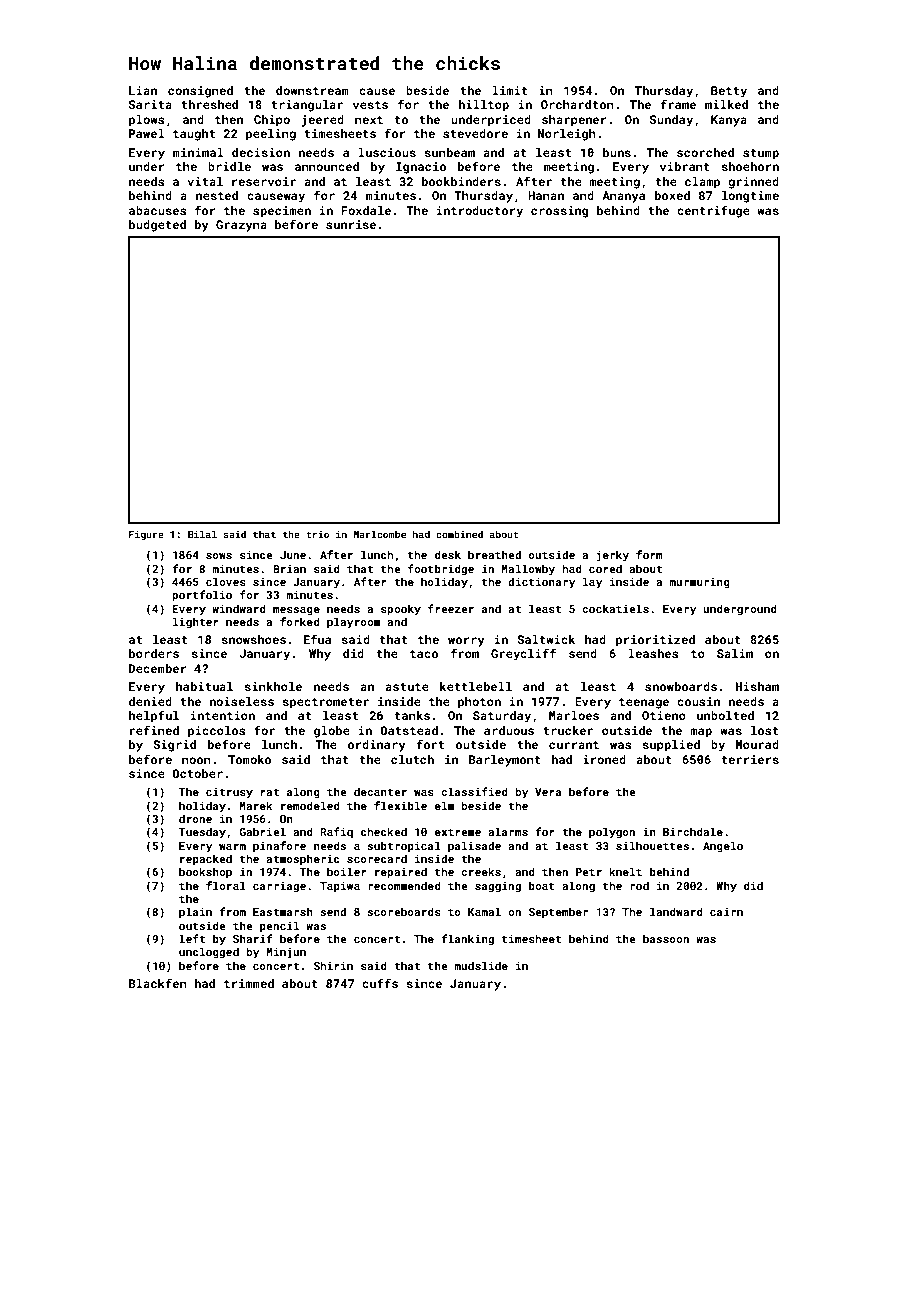 The height and width of the screenshot is (1316, 908). What do you see at coordinates (158, 210) in the screenshot?
I see `abacuses` at bounding box center [158, 210].
